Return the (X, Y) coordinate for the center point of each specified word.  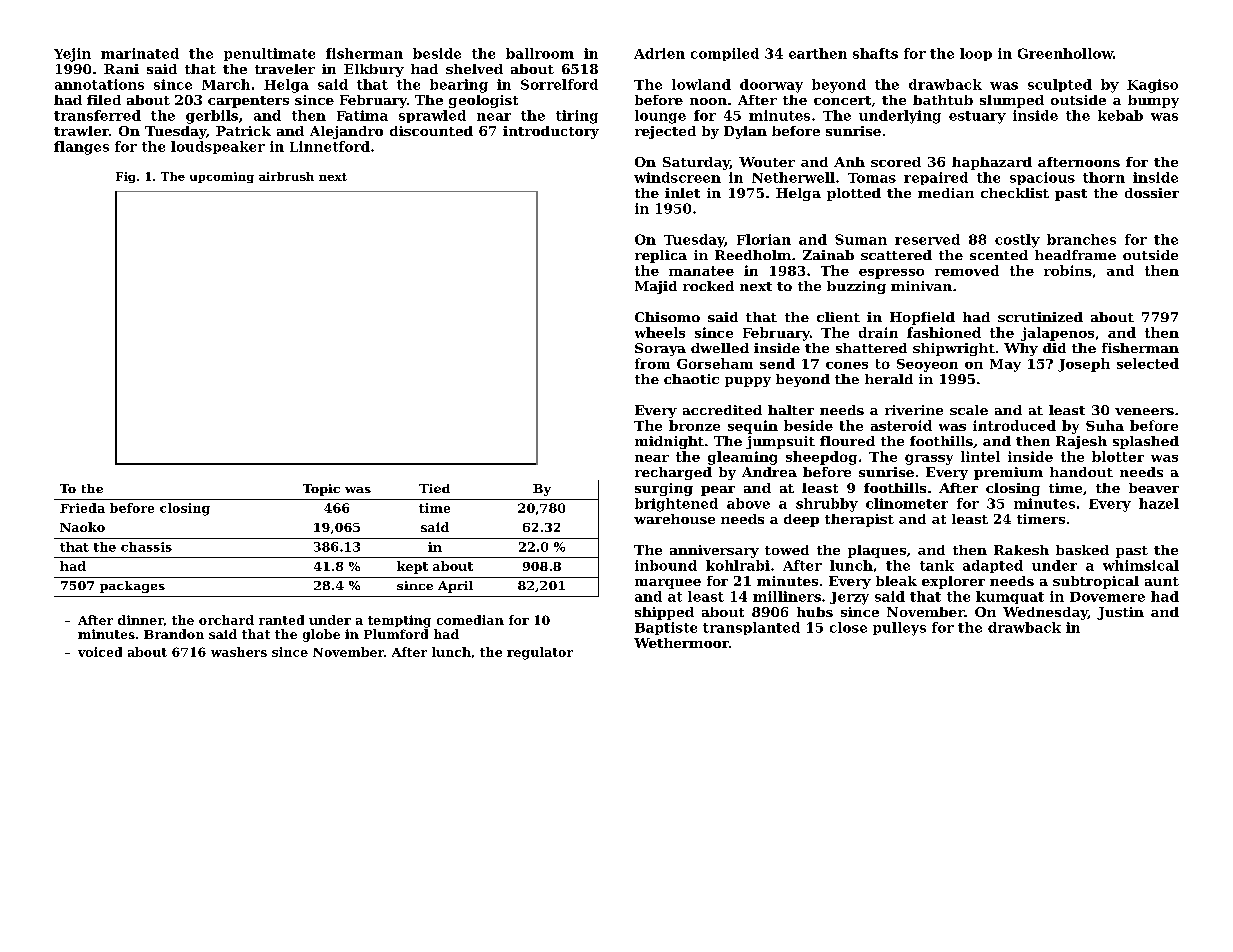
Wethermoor (681, 643)
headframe (1075, 255)
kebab (1120, 115)
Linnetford (330, 146)
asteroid (901, 425)
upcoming (222, 177)
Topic (321, 490)
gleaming (742, 458)
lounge (660, 117)
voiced (100, 652)
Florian (764, 239)
